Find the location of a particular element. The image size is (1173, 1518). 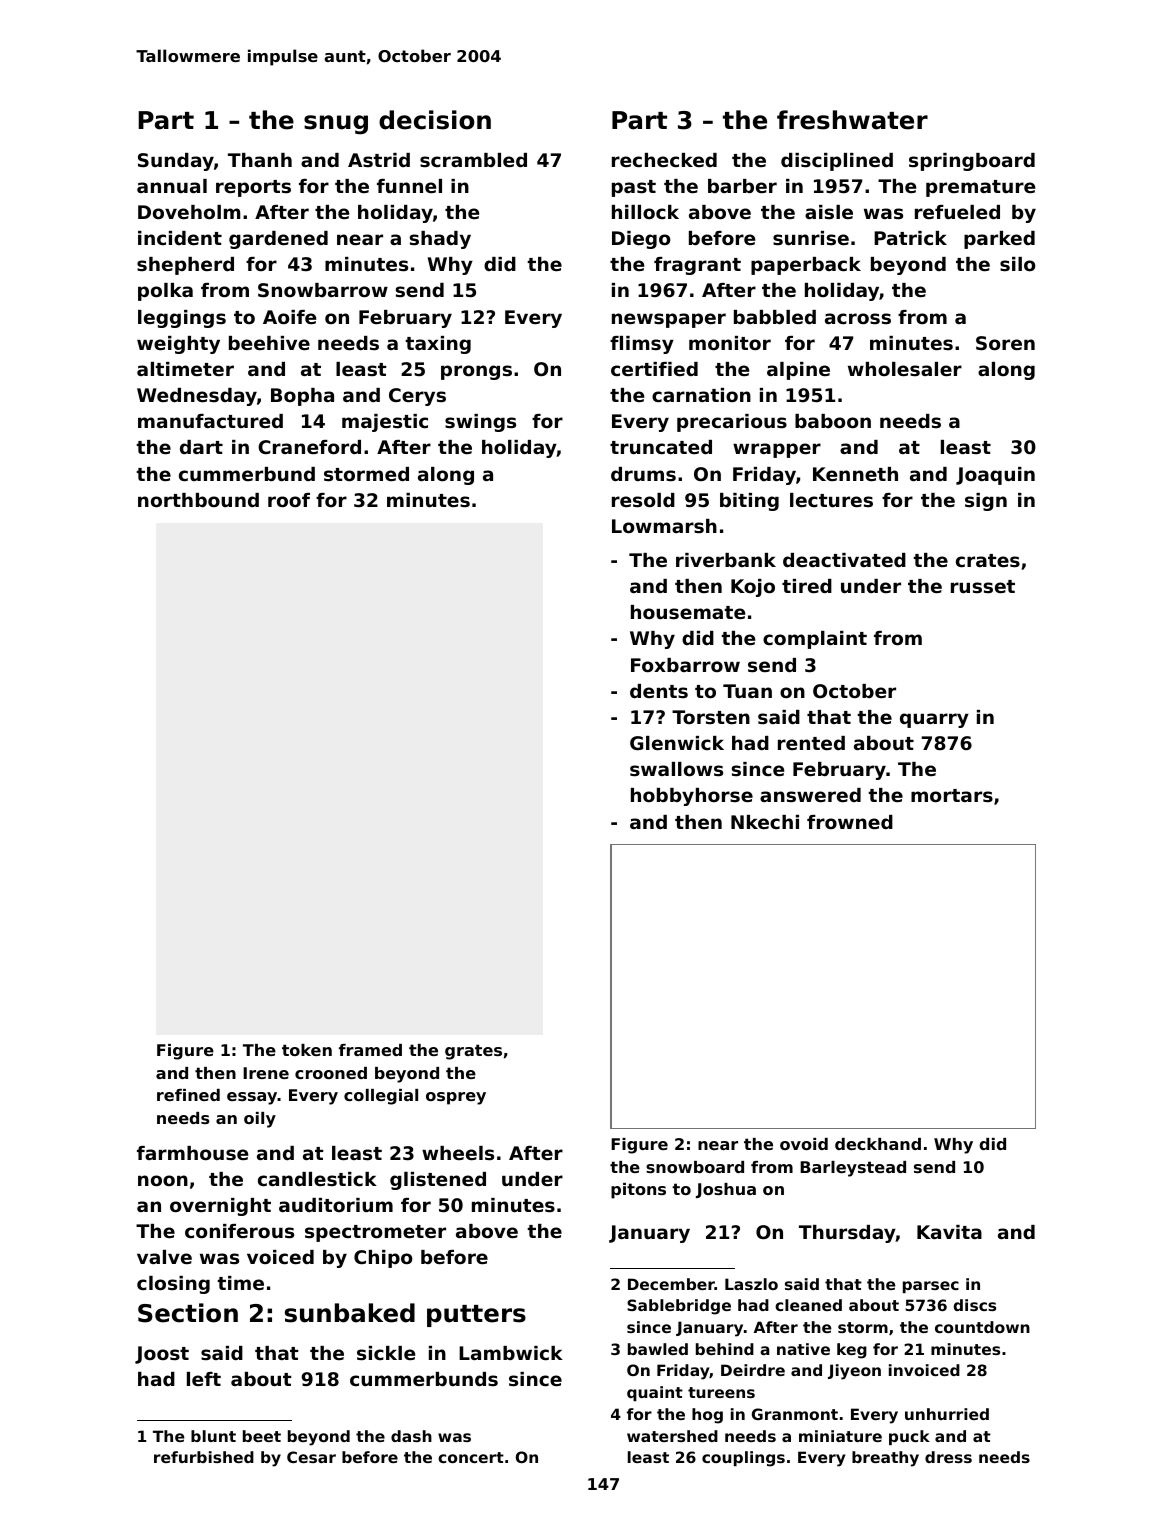

mortars is located at coordinates (952, 795).
